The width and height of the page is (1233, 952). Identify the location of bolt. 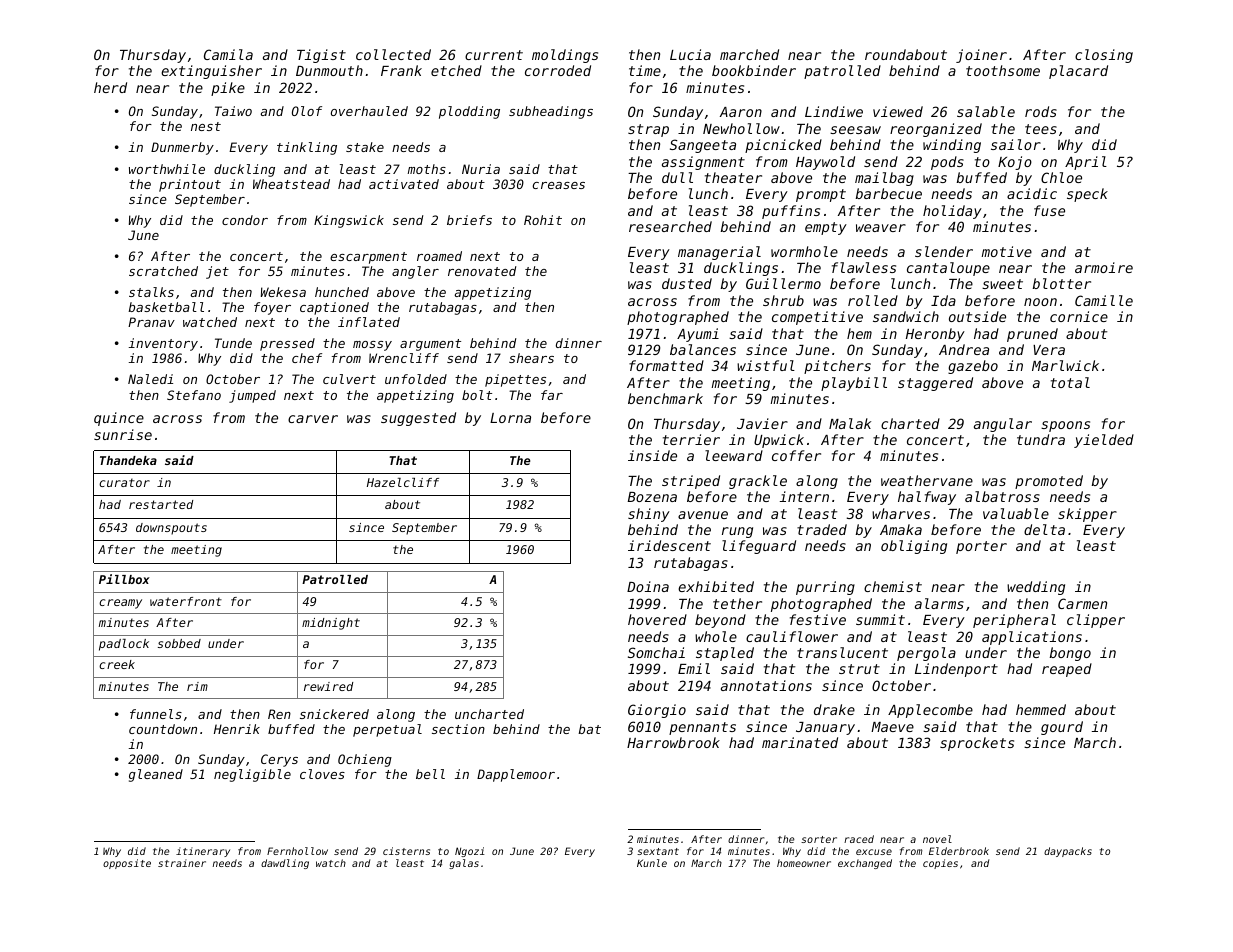
(477, 395).
